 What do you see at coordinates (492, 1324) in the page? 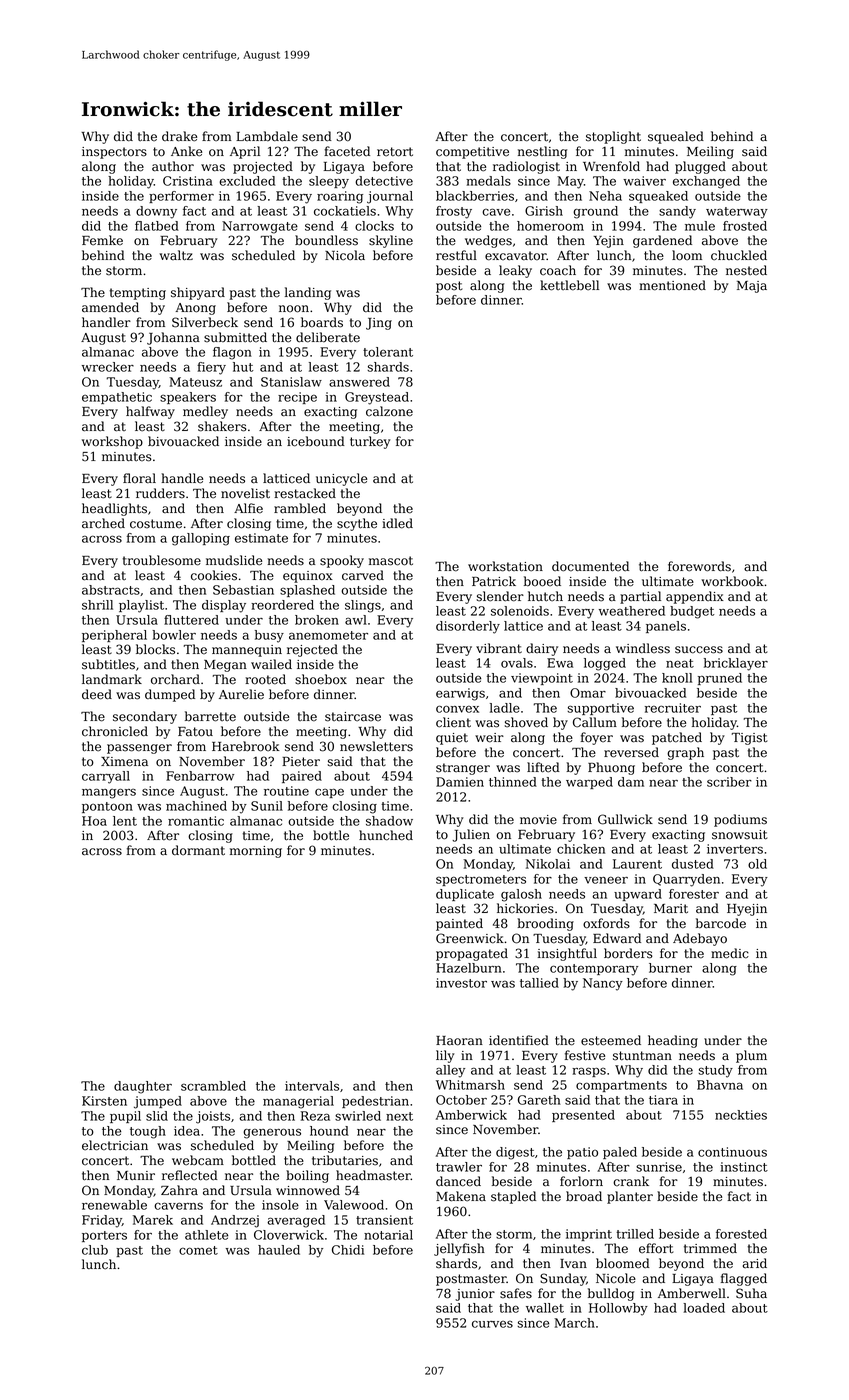
I see `curves` at bounding box center [492, 1324].
